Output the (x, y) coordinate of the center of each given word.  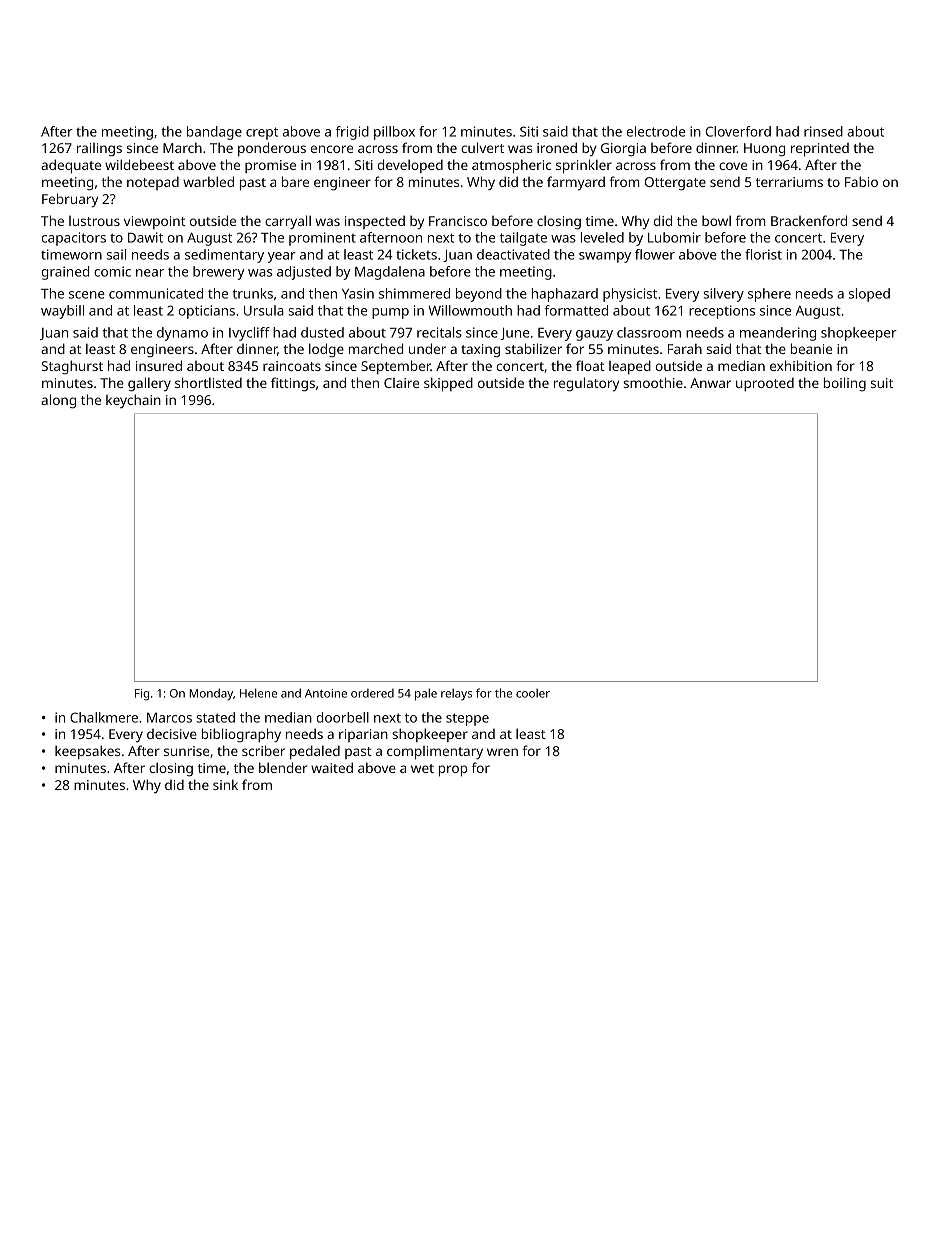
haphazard (565, 295)
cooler (533, 693)
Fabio (861, 181)
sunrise (186, 751)
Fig (142, 695)
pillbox (394, 133)
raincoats (292, 366)
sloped (869, 295)
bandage (214, 133)
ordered (372, 693)
